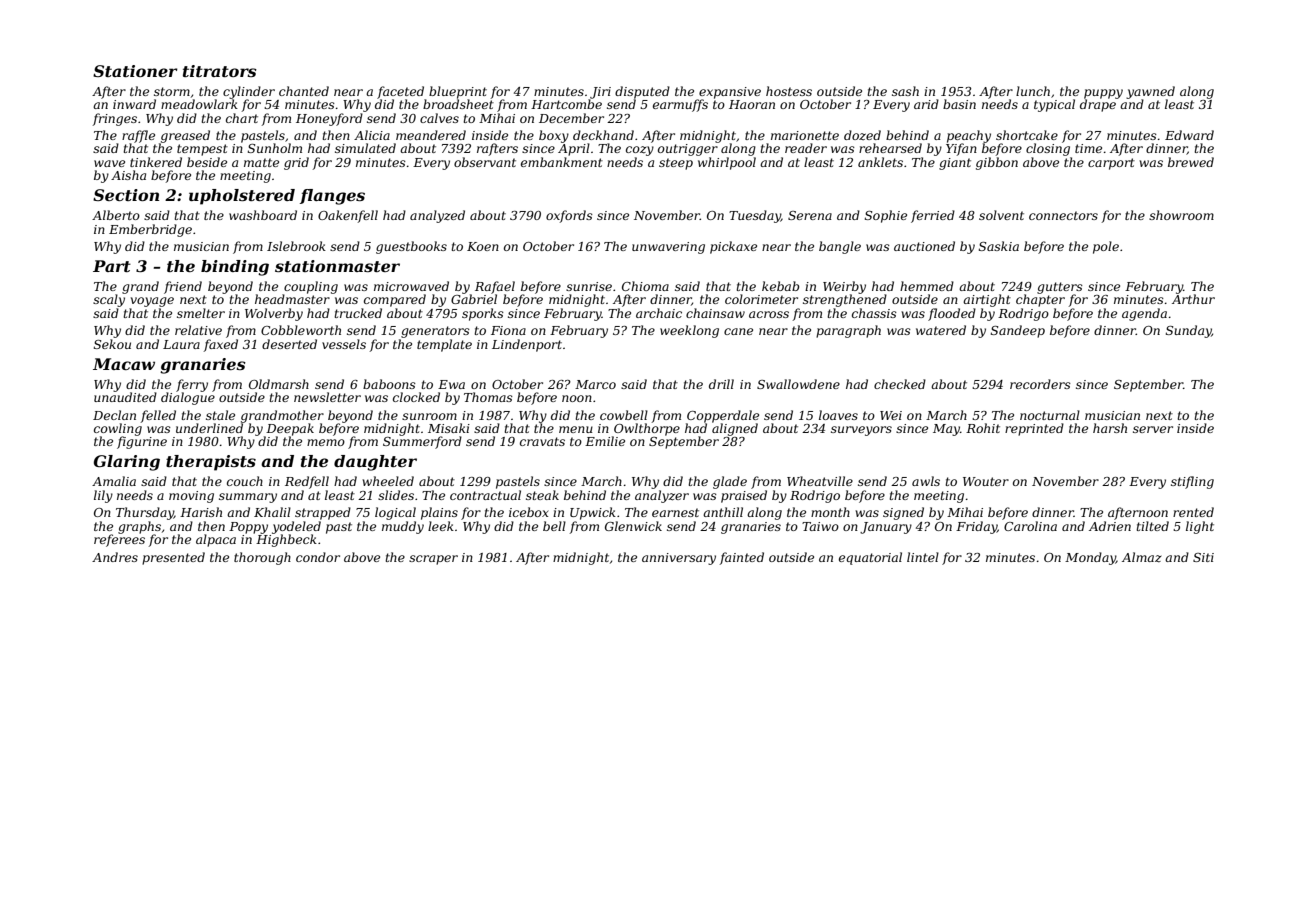 Image resolution: width=1308 pixels, height=924 pixels. What do you see at coordinates (488, 397) in the image?
I see `Thomas` at bounding box center [488, 397].
